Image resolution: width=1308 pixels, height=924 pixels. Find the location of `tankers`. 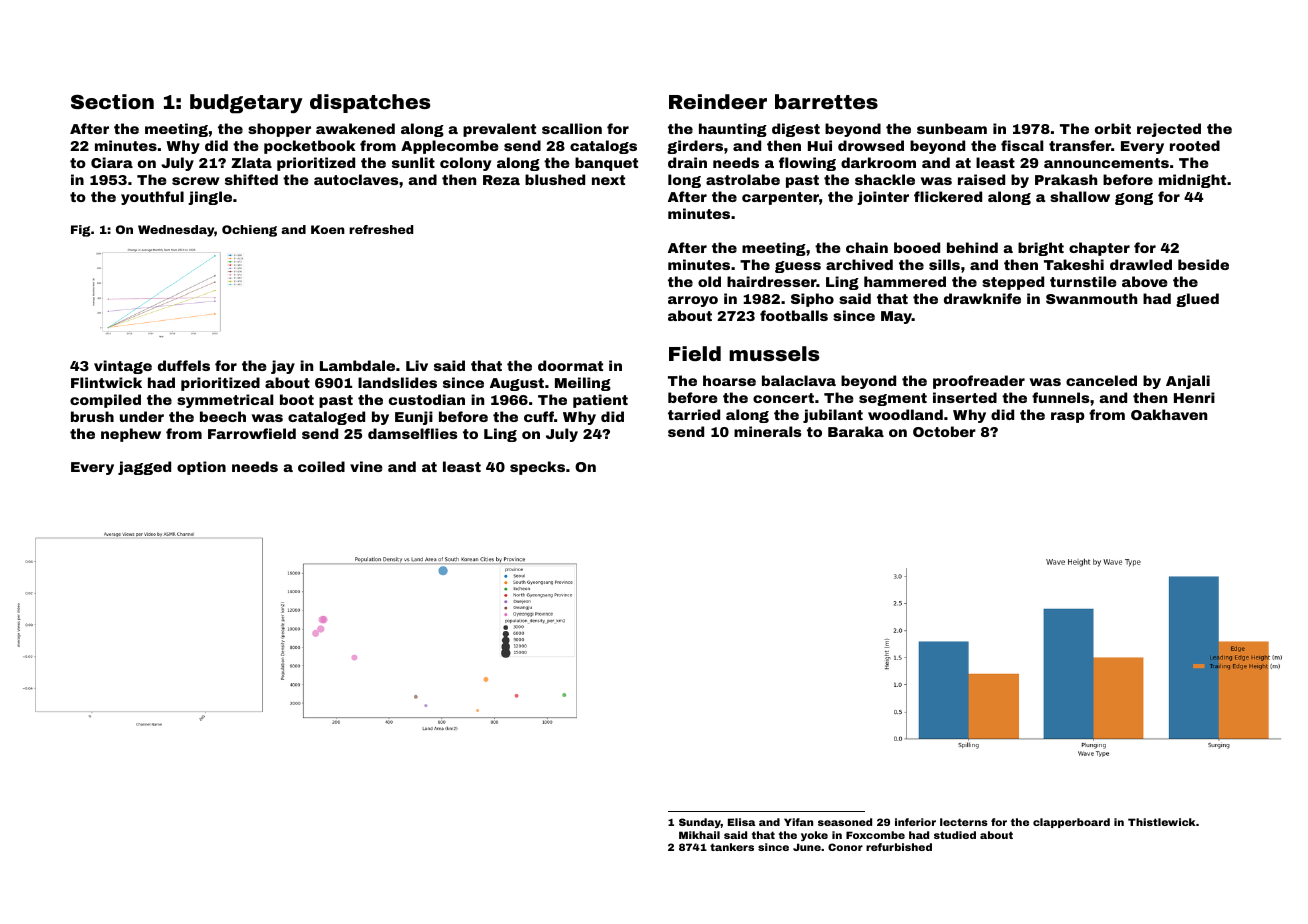

tankers is located at coordinates (732, 847).
